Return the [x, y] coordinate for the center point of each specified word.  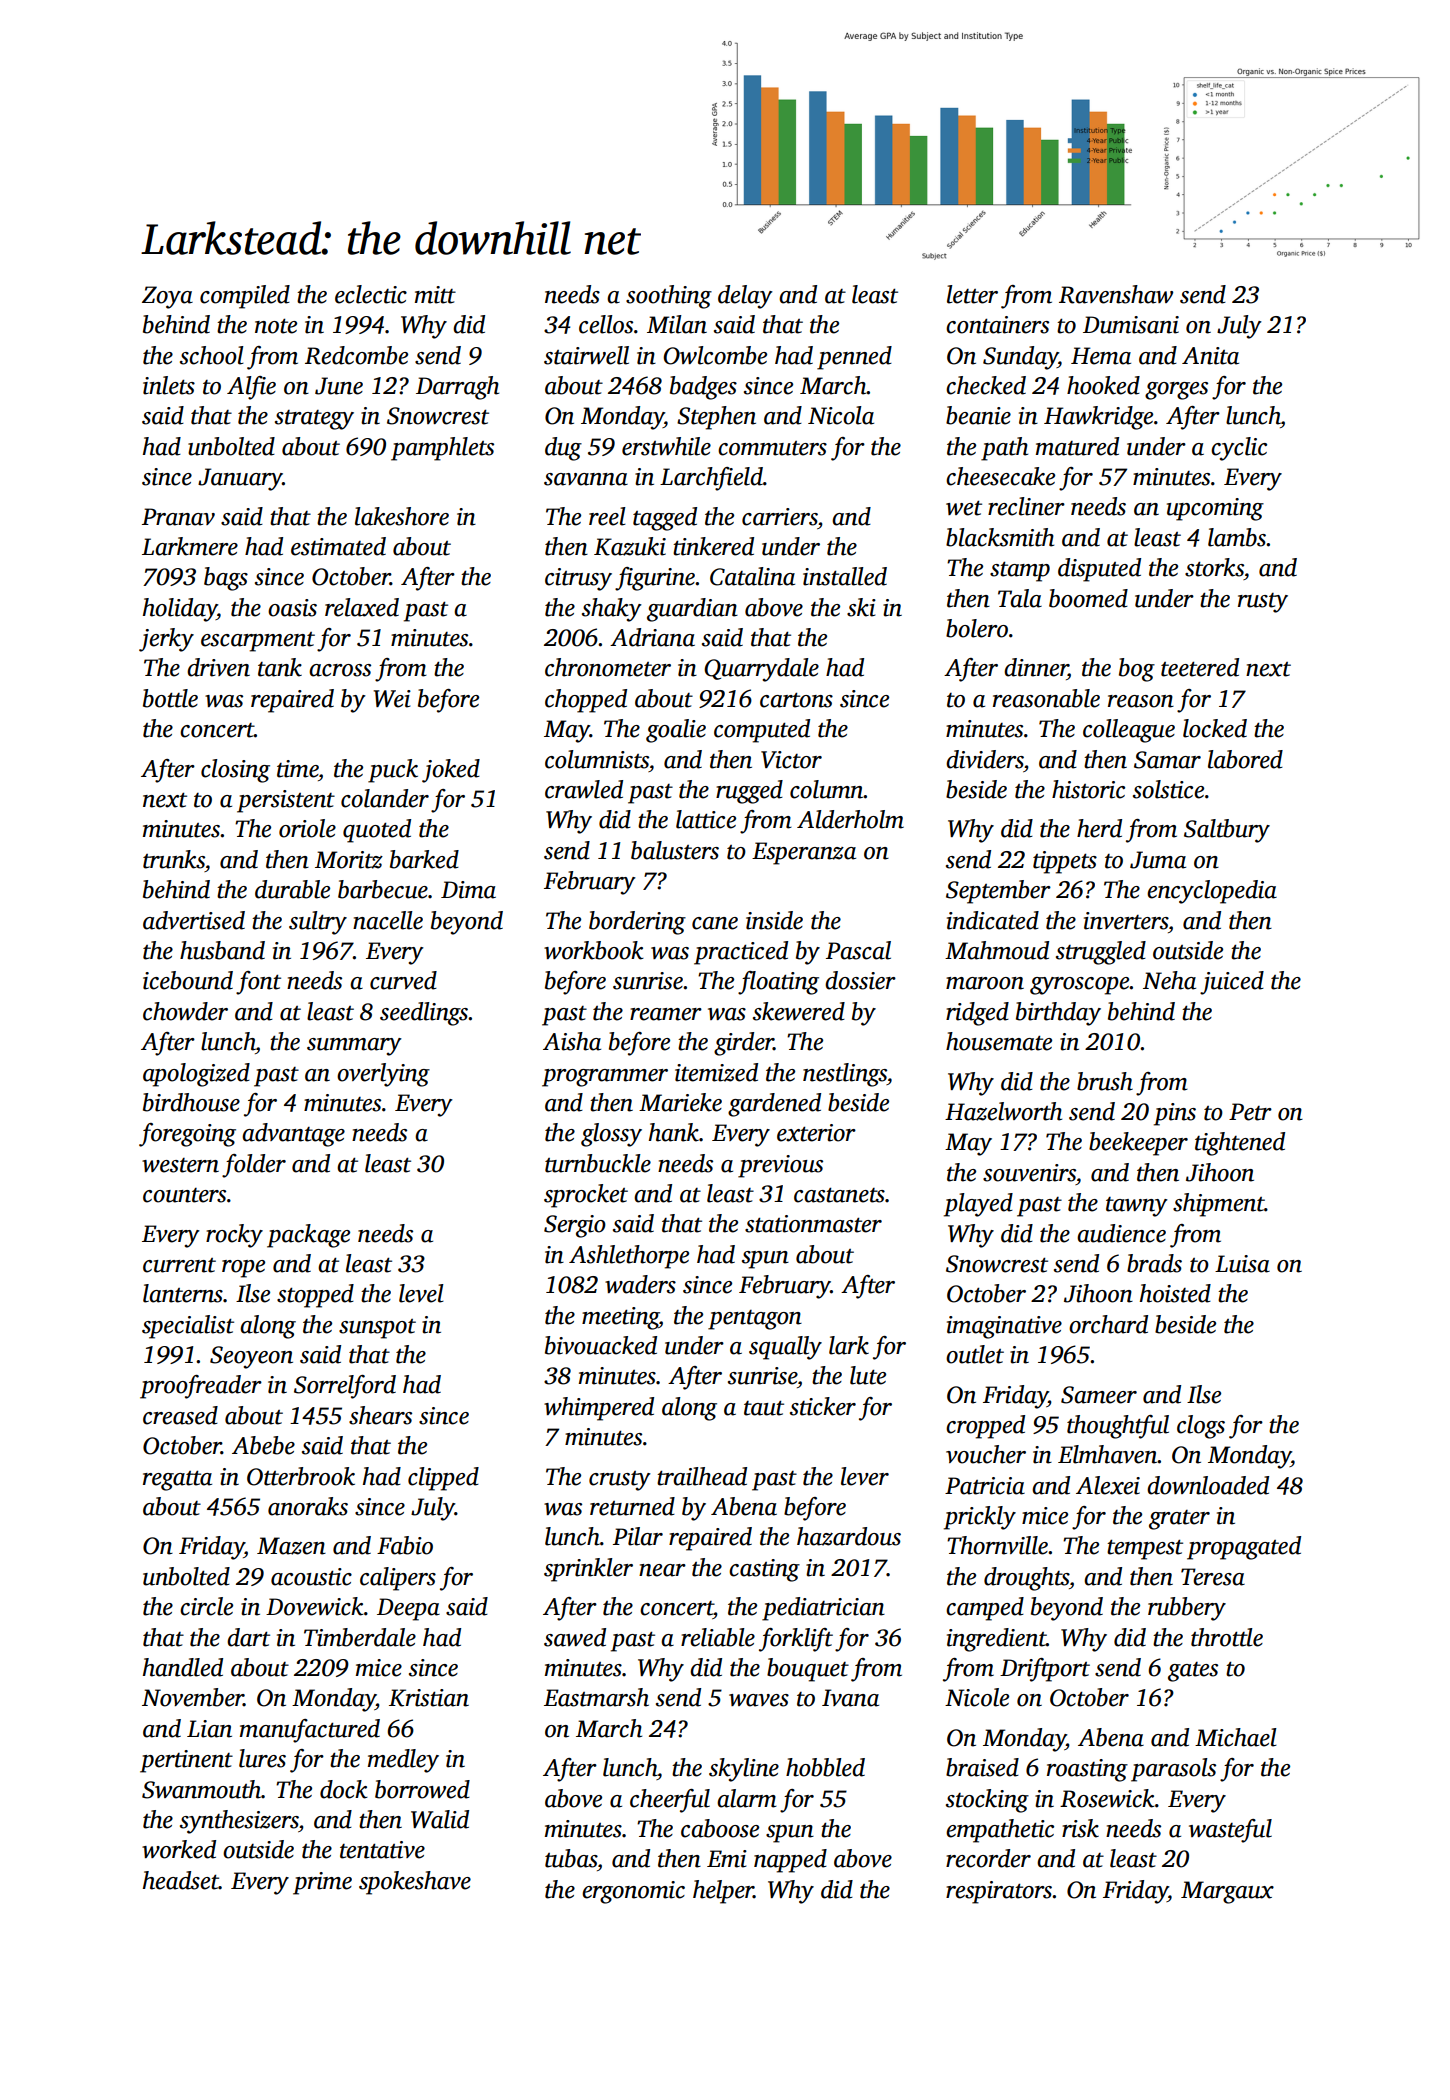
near [662, 1570]
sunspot [377, 1329]
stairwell [586, 355]
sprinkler [588, 1570]
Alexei [1108, 1485]
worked [179, 1849]
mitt [435, 295]
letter [972, 294]
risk [1080, 1828]
